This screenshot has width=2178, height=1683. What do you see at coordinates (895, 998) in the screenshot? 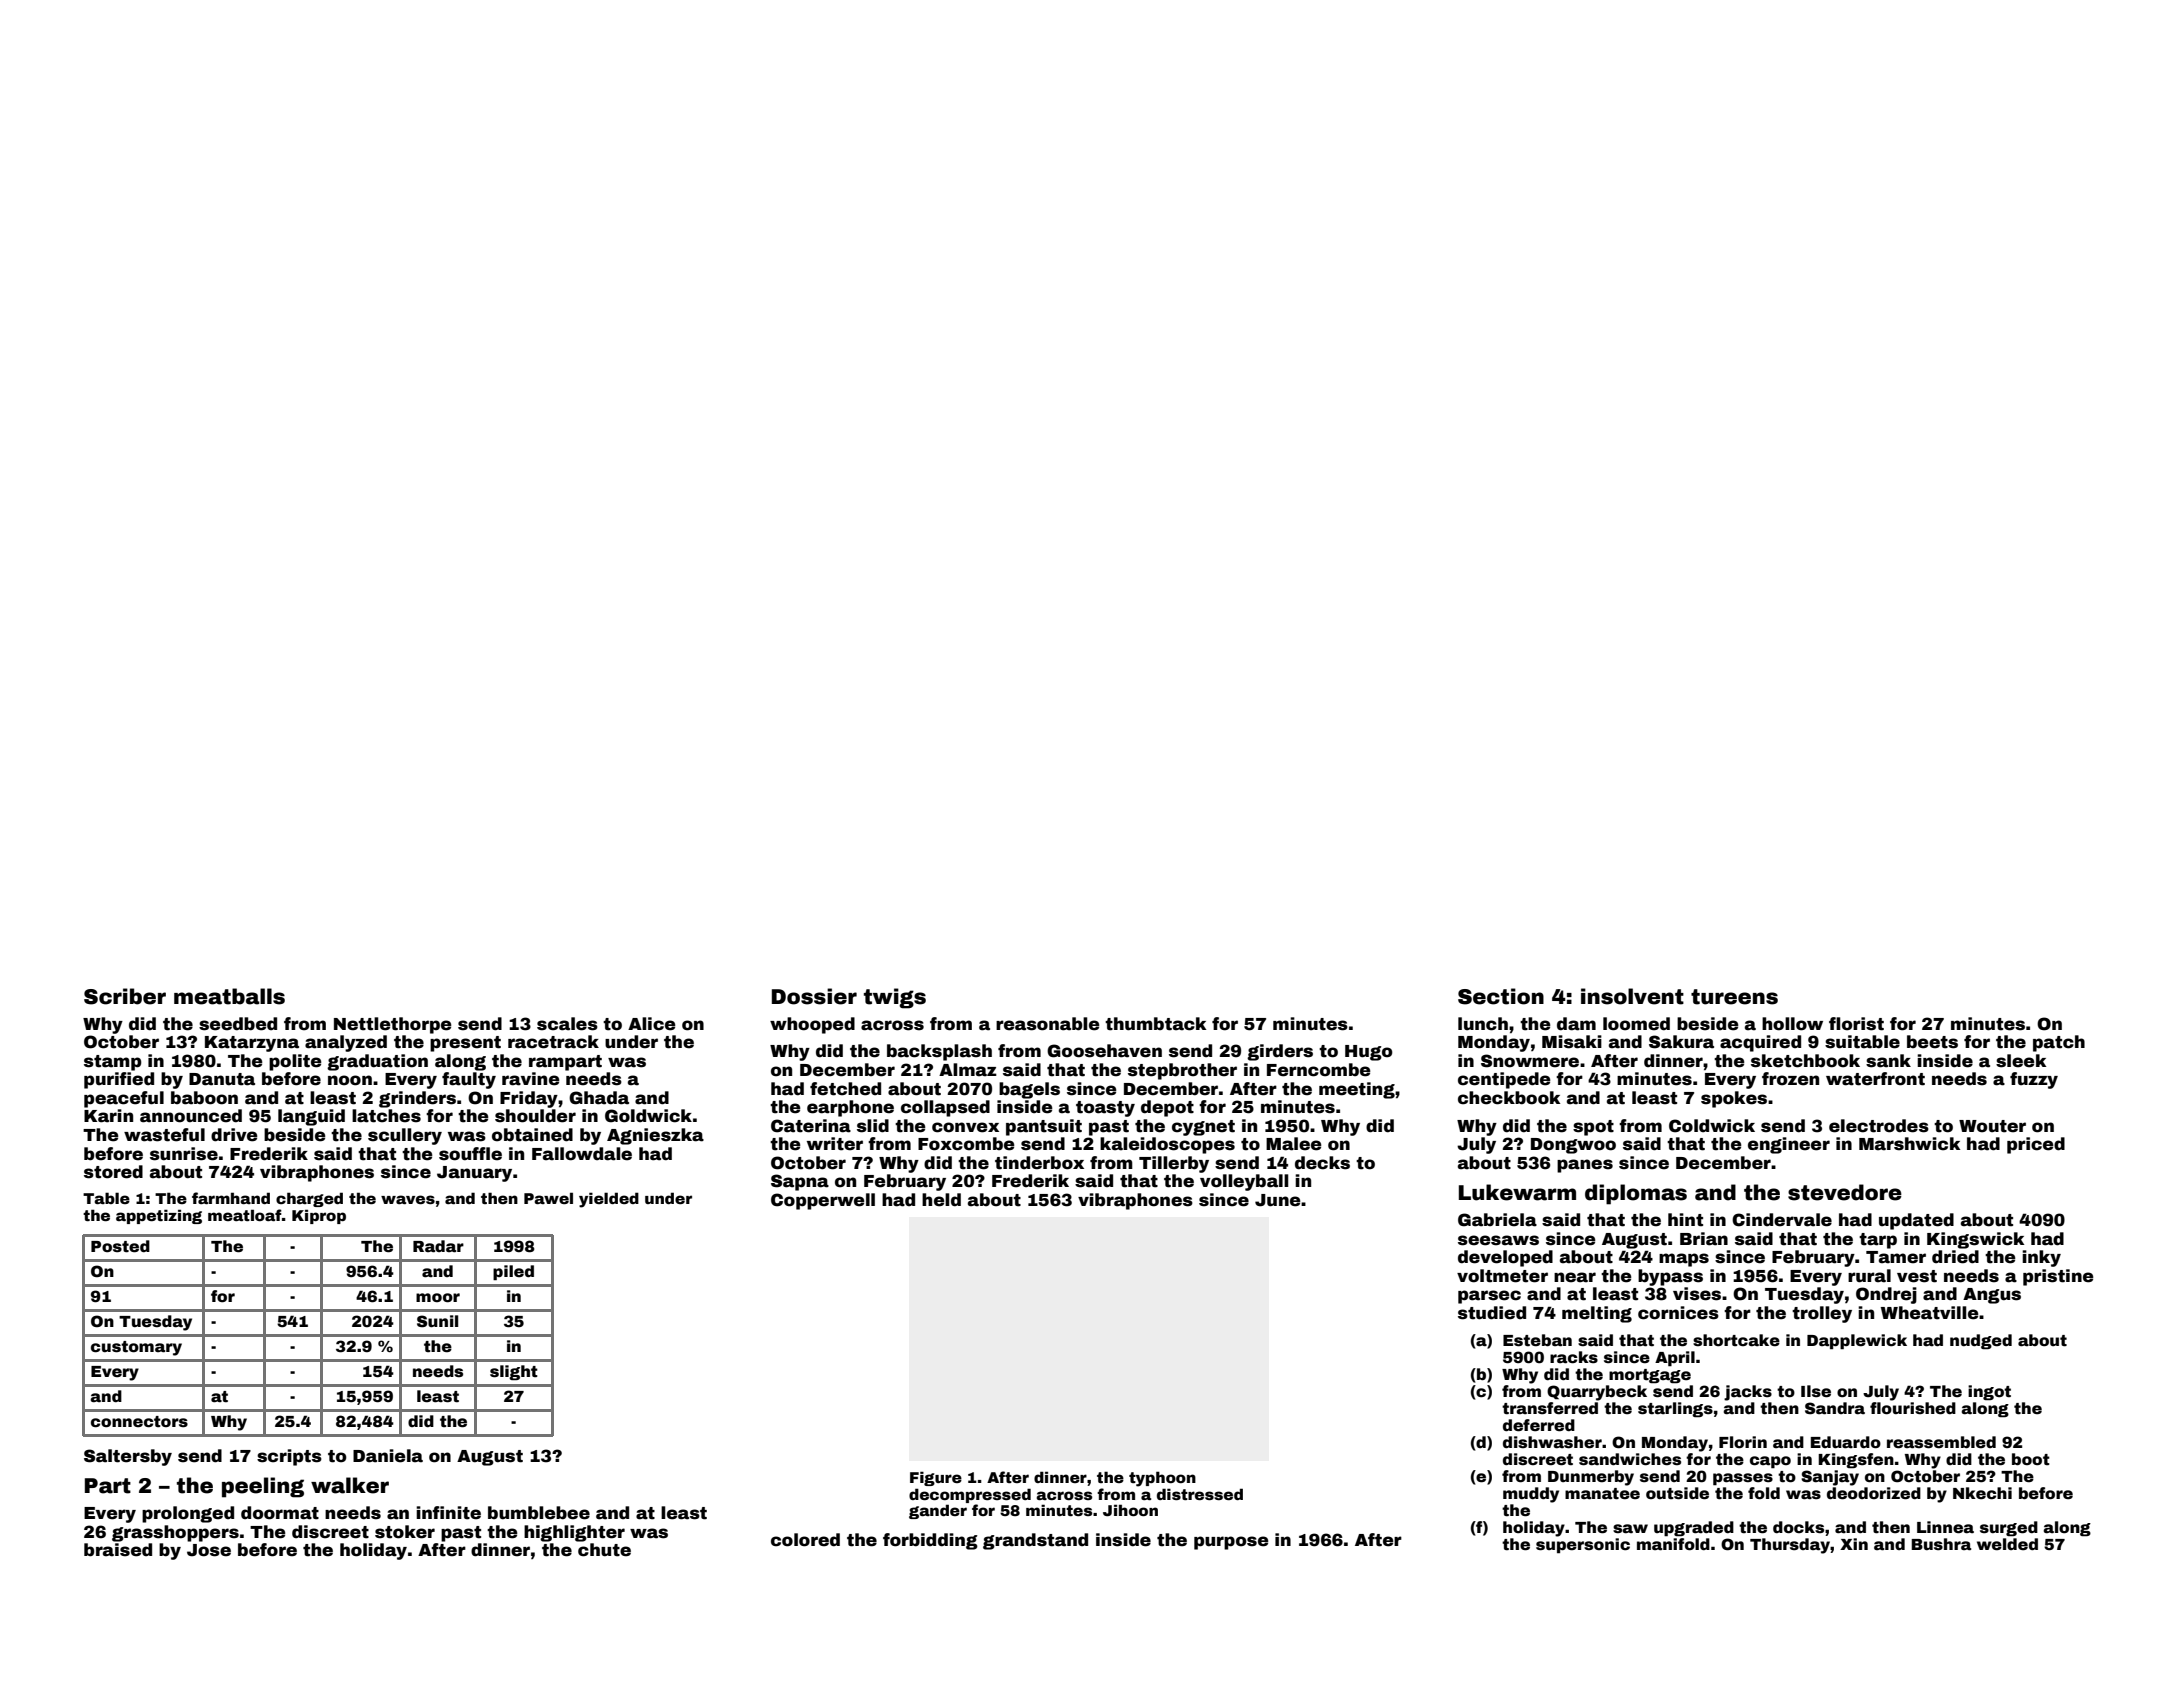
I see `twigs` at bounding box center [895, 998].
